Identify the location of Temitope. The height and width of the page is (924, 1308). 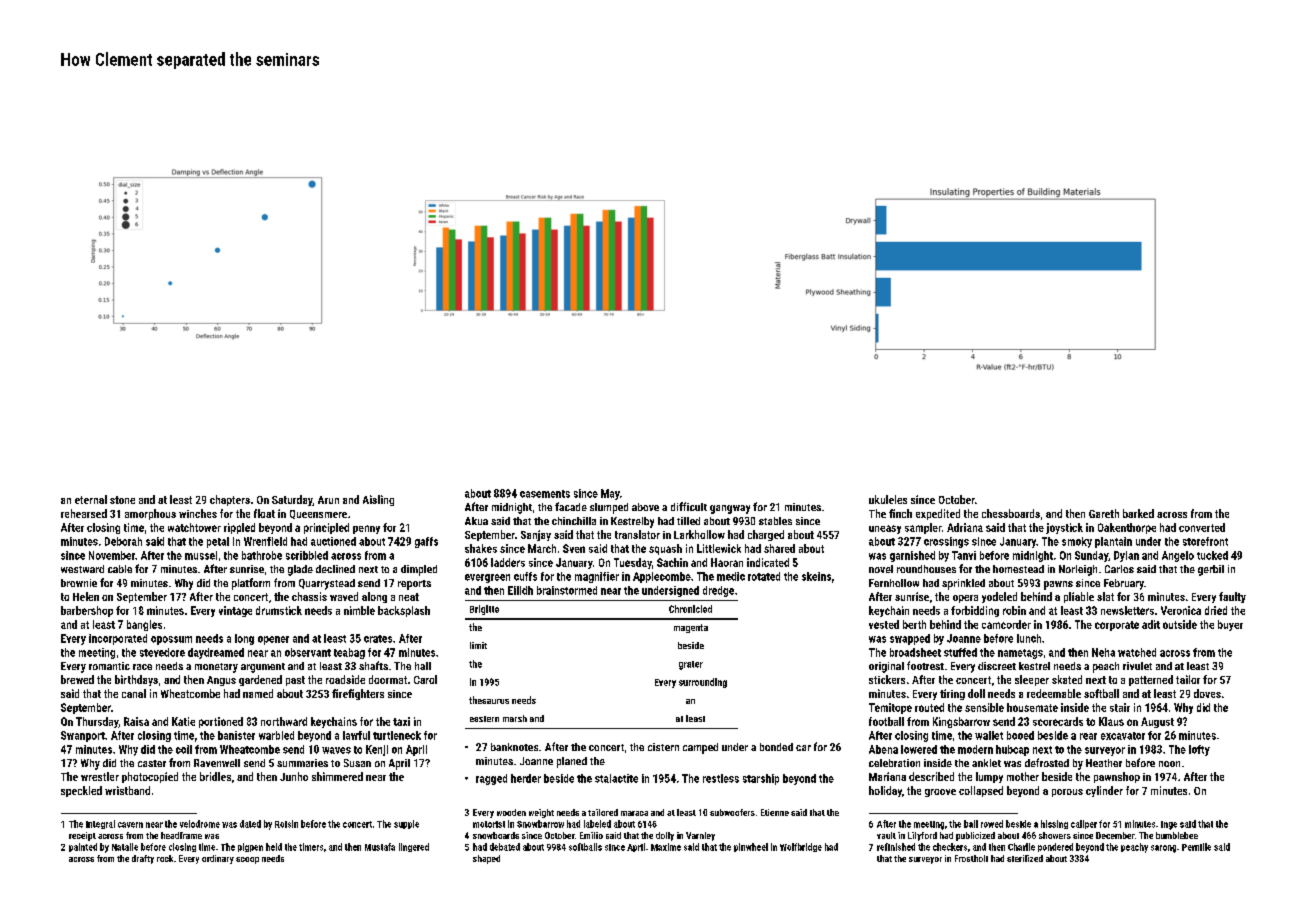
(890, 708).
